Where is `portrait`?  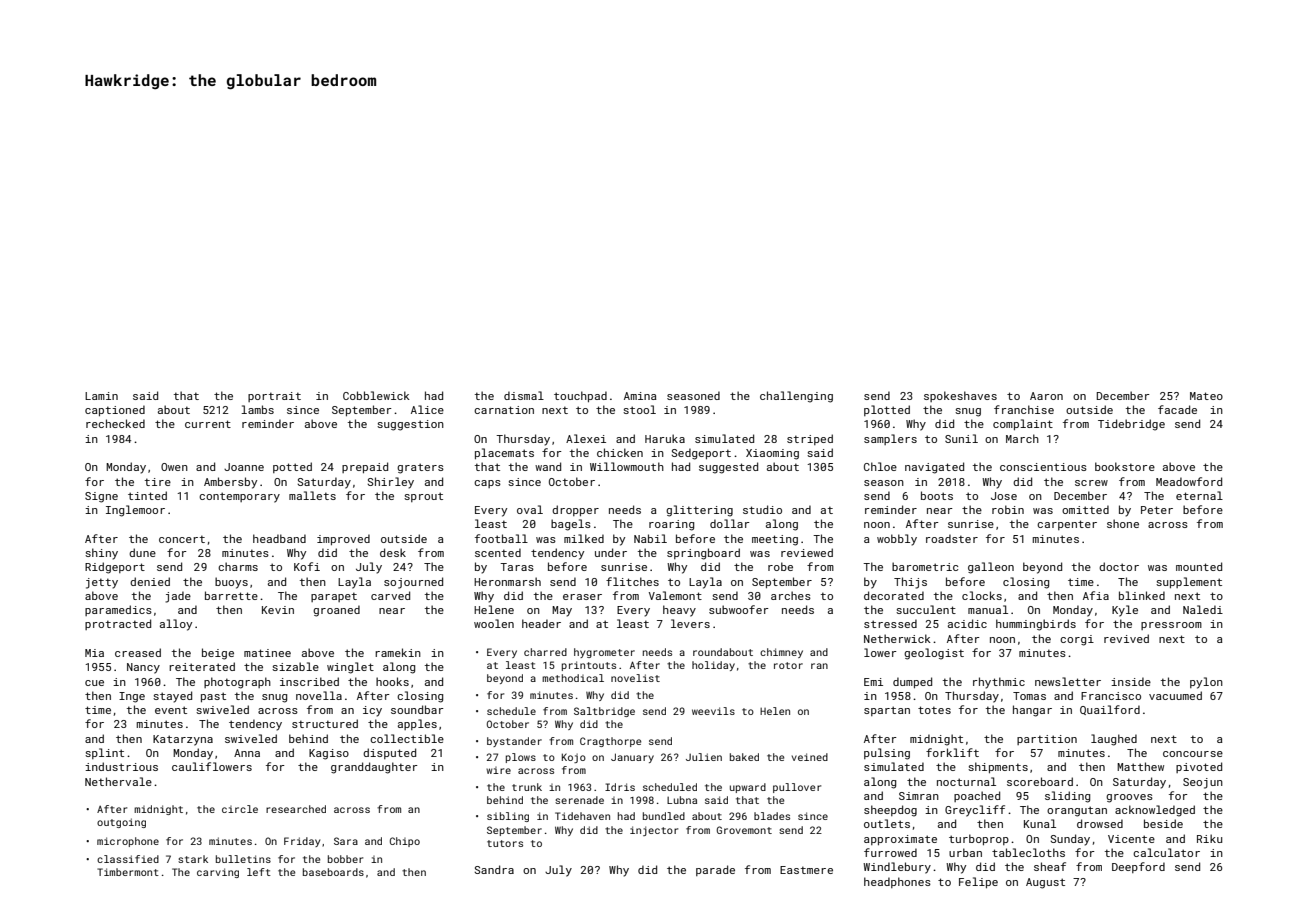
portrait is located at coordinates (274, 397).
